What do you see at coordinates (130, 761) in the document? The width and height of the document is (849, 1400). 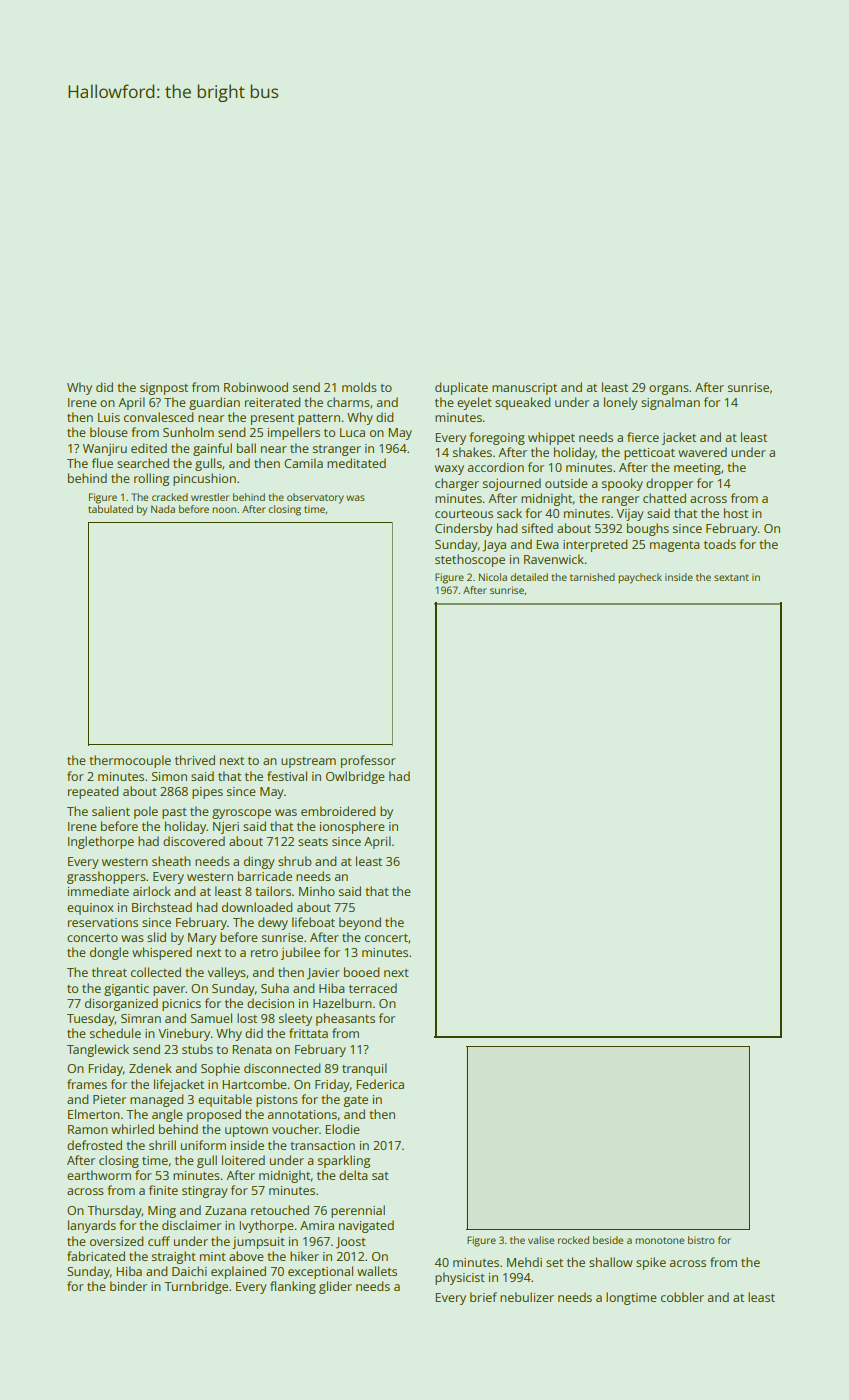 I see `thermocouple` at bounding box center [130, 761].
